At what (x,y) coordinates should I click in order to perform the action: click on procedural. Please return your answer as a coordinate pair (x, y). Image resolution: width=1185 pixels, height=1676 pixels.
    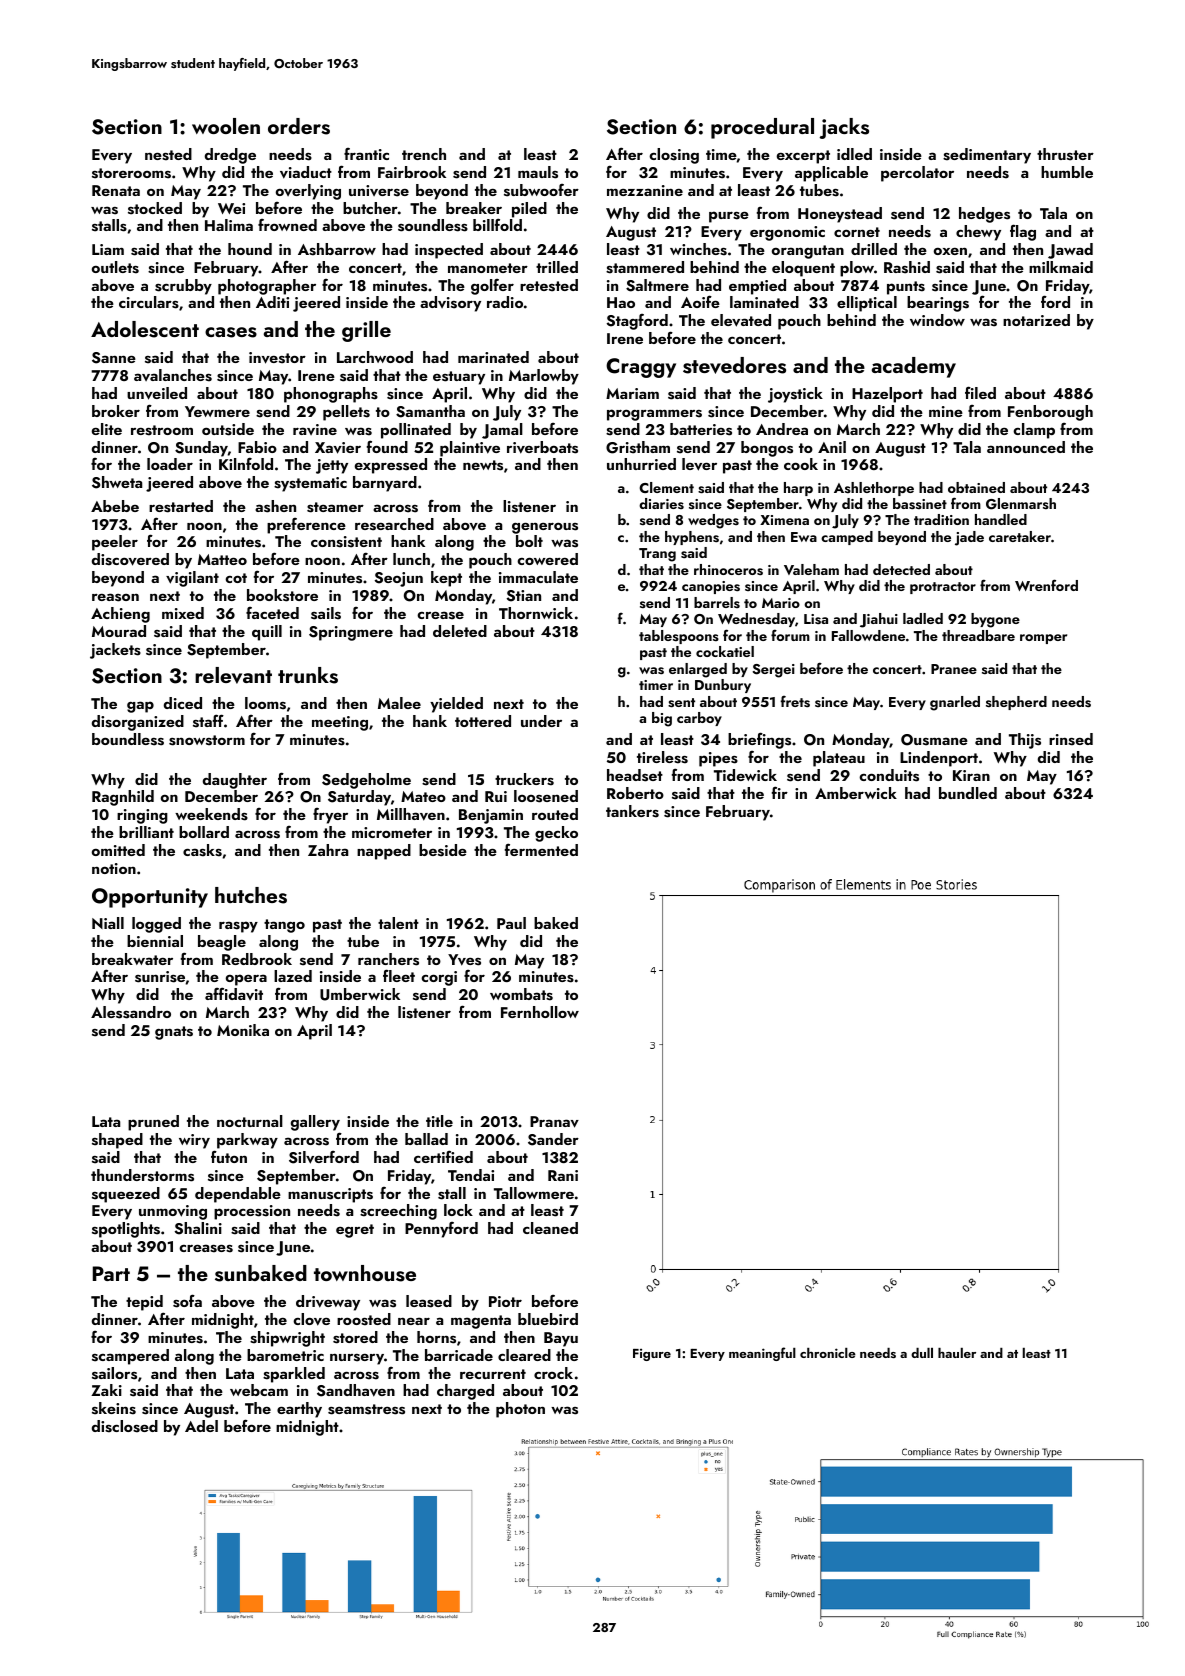
    Looking at the image, I should click on (762, 128).
